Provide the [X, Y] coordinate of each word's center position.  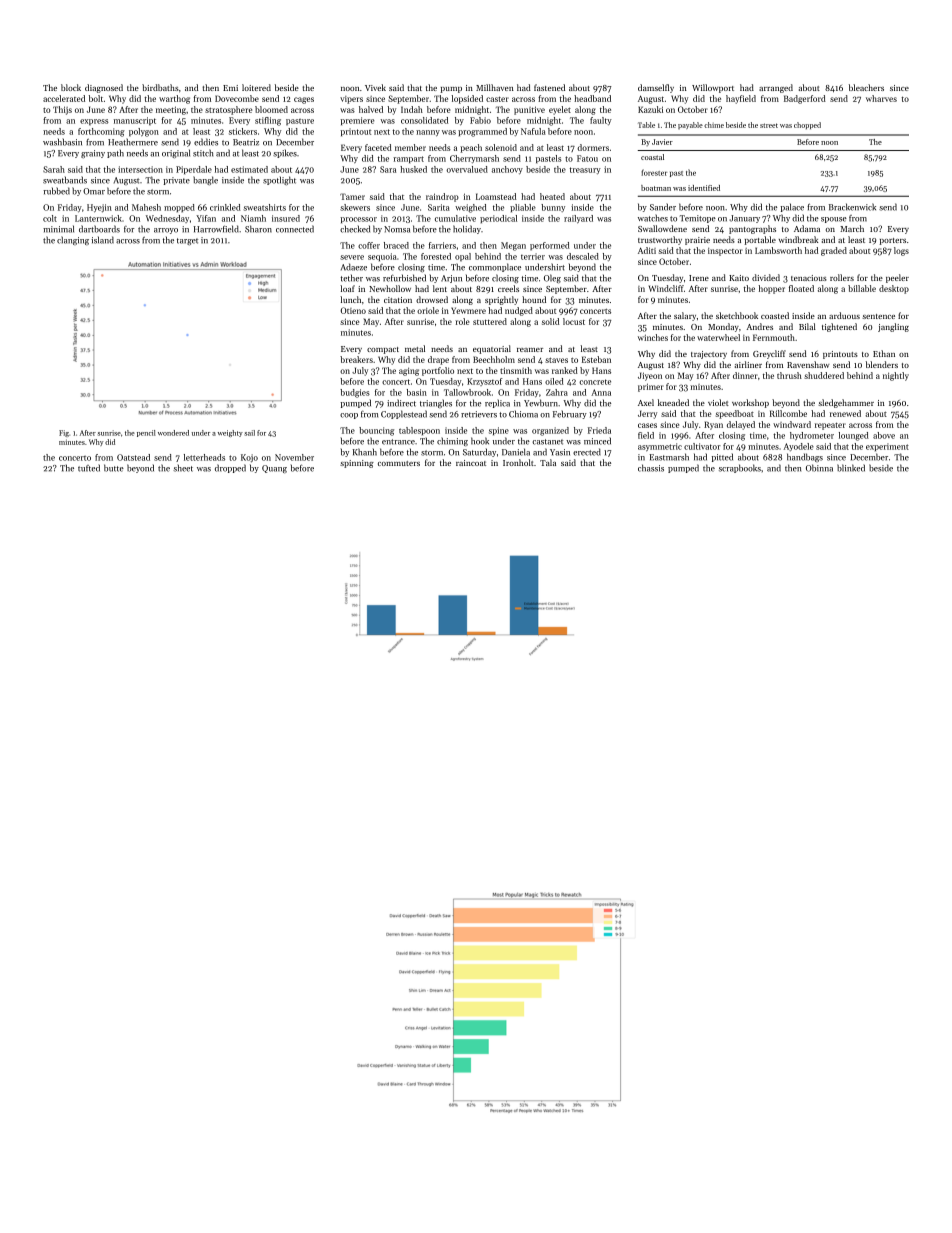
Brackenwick [852, 207]
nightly [896, 376]
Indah [412, 109]
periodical [498, 219]
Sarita [439, 207]
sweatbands [65, 180]
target [187, 241]
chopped [807, 125]
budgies [355, 393]
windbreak [799, 239]
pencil [146, 433]
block [71, 87]
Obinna [819, 468]
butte [114, 468]
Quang [274, 469]
